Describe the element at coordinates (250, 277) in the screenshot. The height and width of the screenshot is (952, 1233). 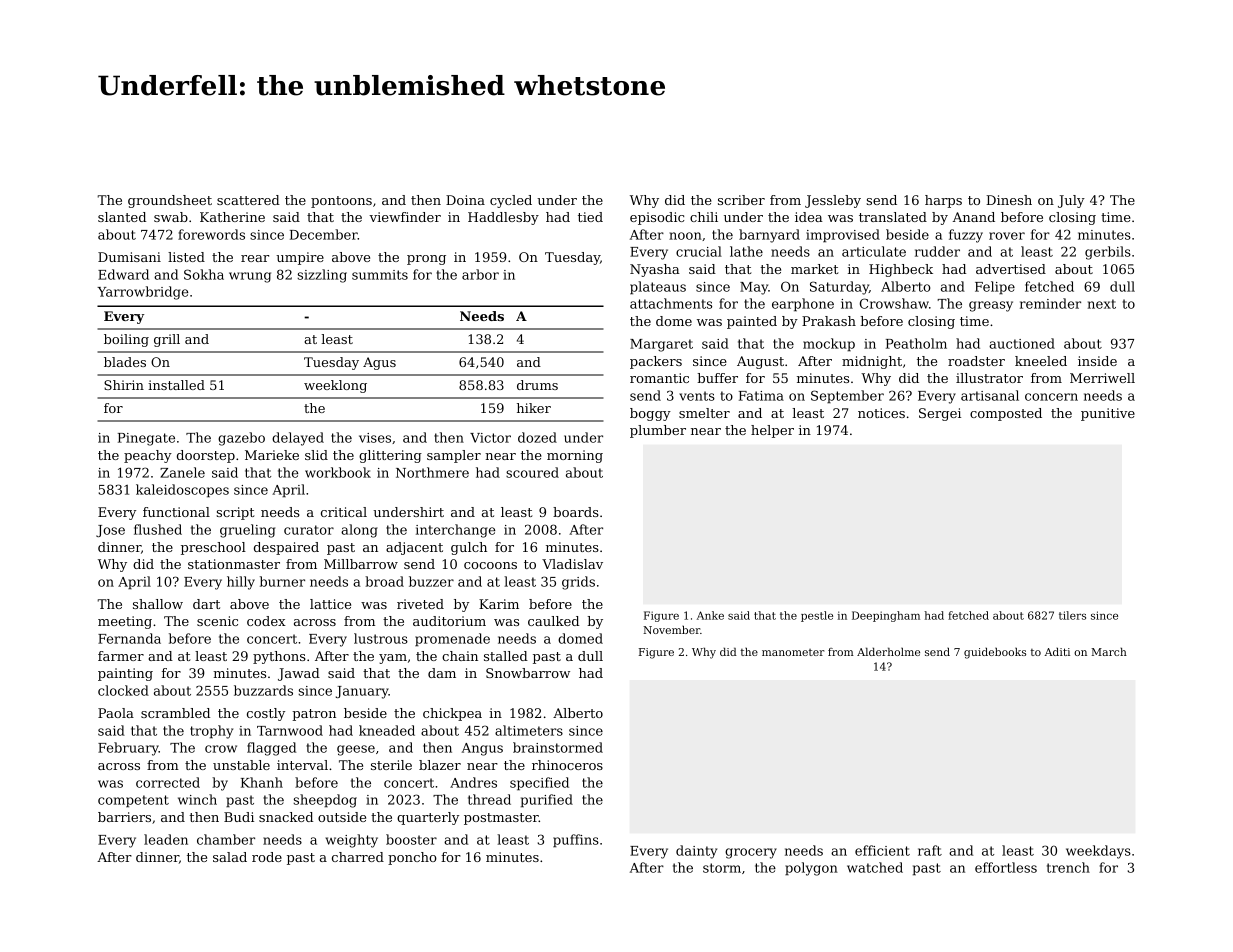
I see `wrung` at that location.
